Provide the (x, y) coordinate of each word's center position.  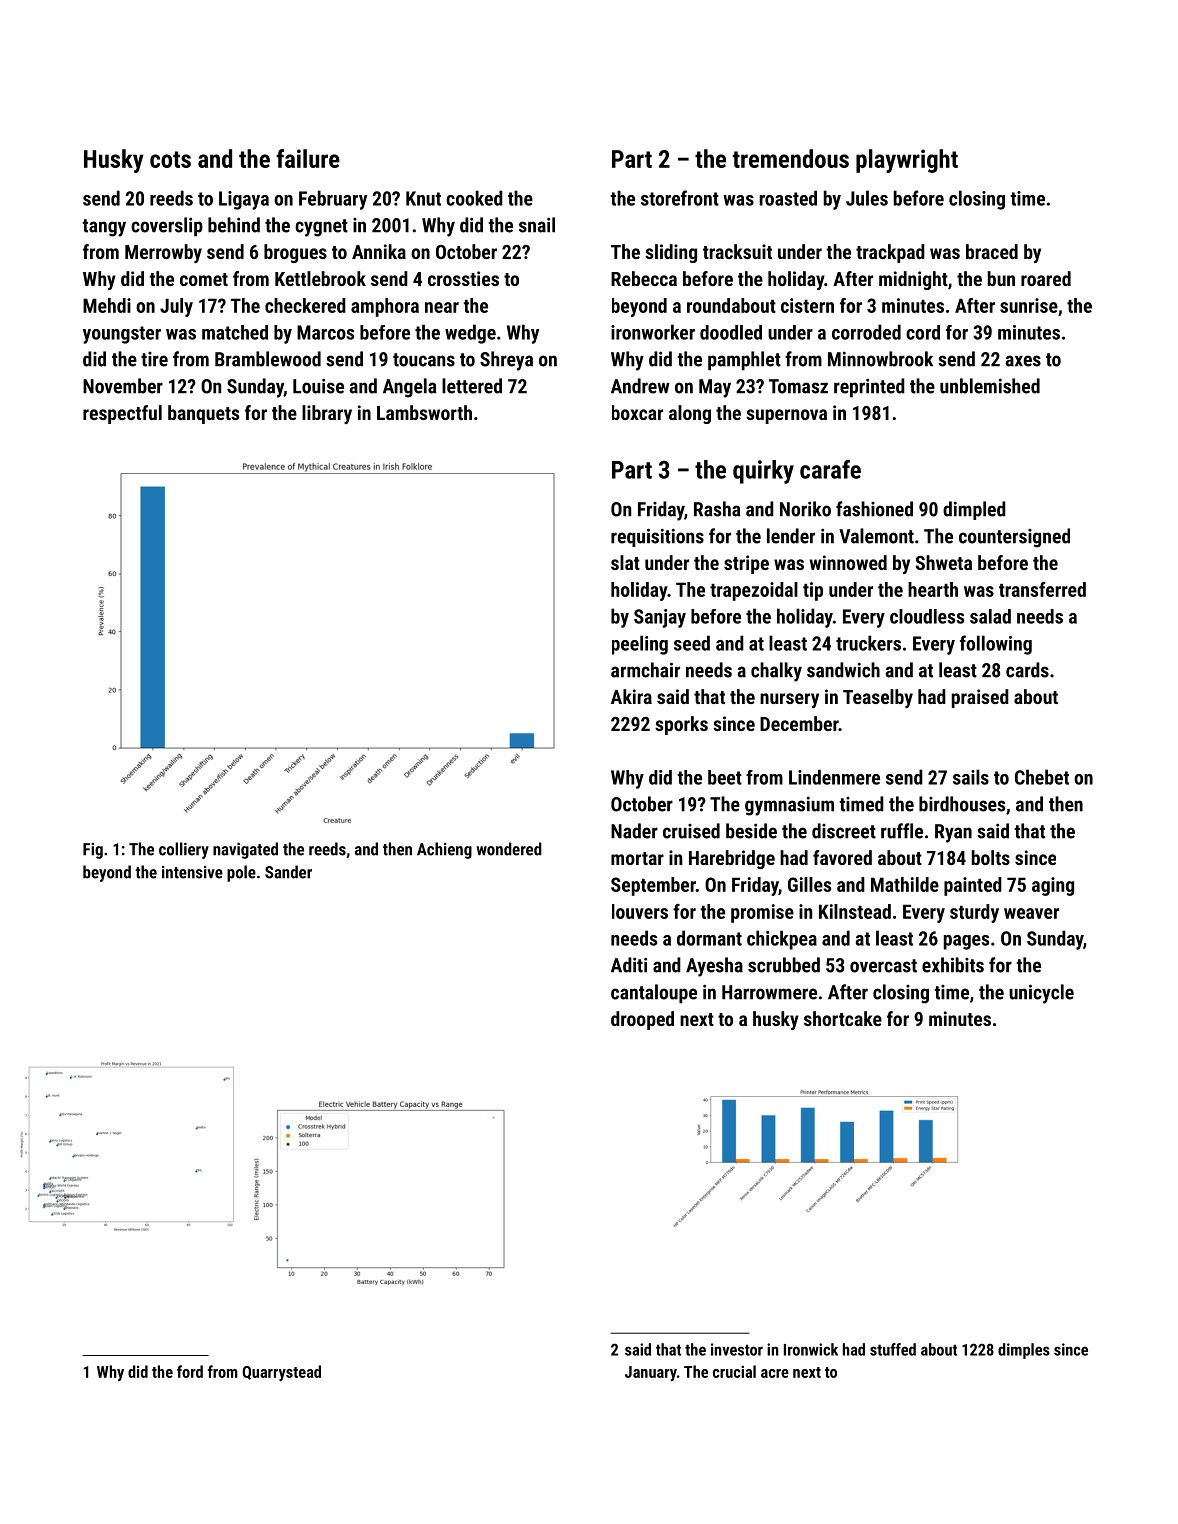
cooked (474, 198)
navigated (245, 850)
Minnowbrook (880, 359)
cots (170, 159)
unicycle (1041, 994)
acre (775, 1373)
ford (190, 1371)
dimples (1024, 1351)
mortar (637, 858)
